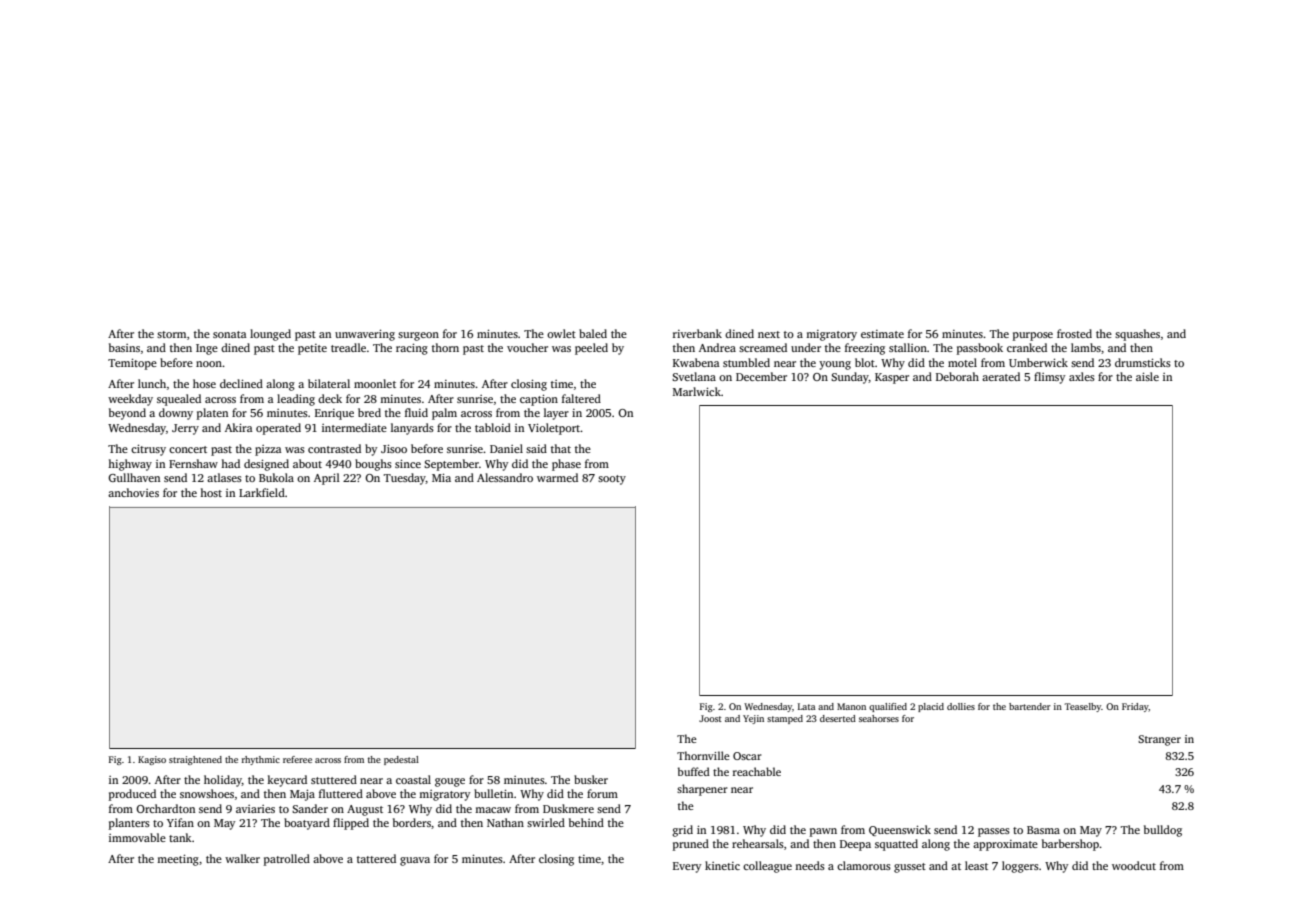 Image resolution: width=1308 pixels, height=924 pixels. I want to click on Kagiso, so click(152, 760).
